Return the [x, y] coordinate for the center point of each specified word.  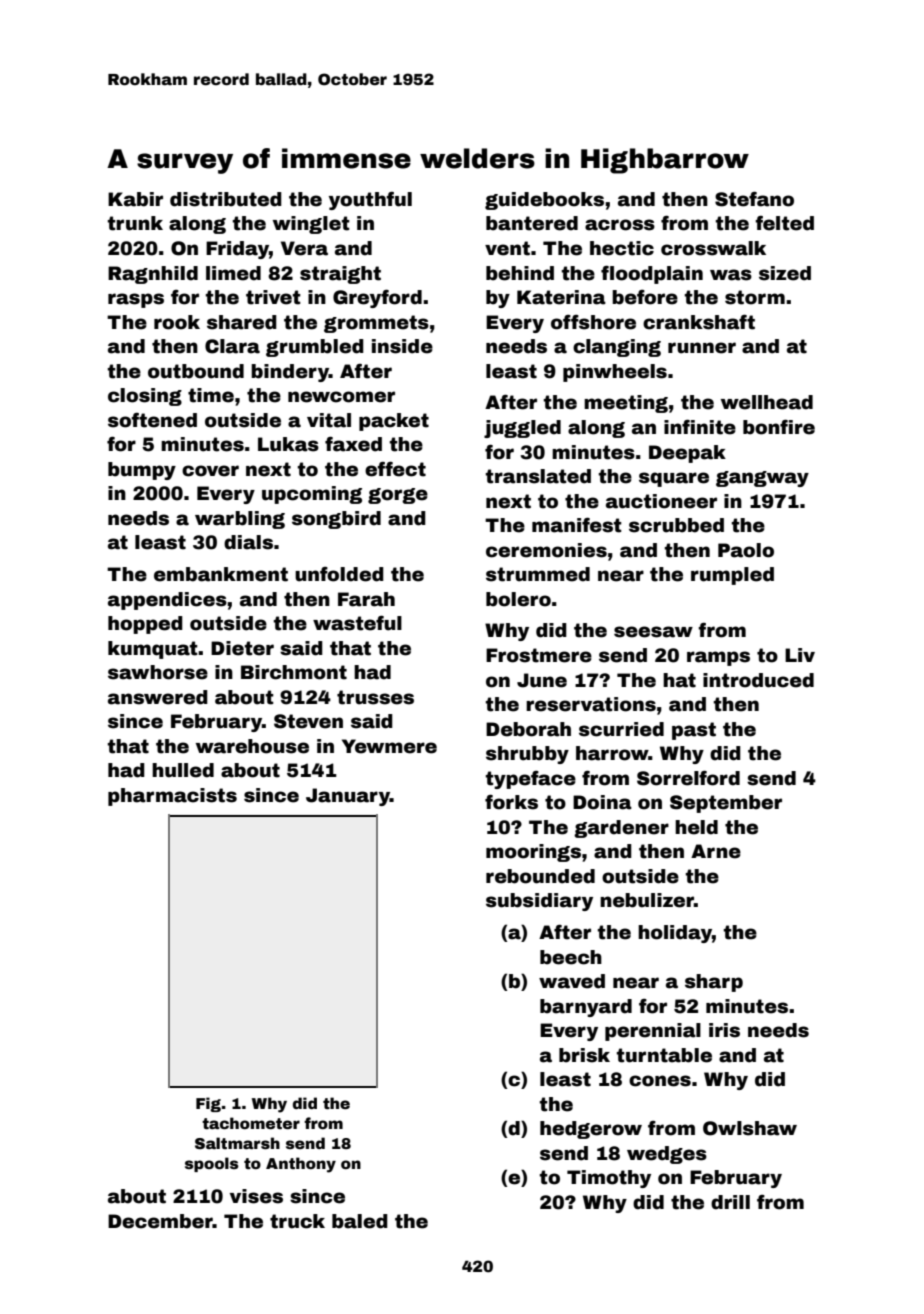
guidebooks [544, 201]
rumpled [732, 576]
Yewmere [389, 746]
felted [784, 223]
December [160, 1221]
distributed [226, 199]
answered [158, 697]
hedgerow [591, 1130]
